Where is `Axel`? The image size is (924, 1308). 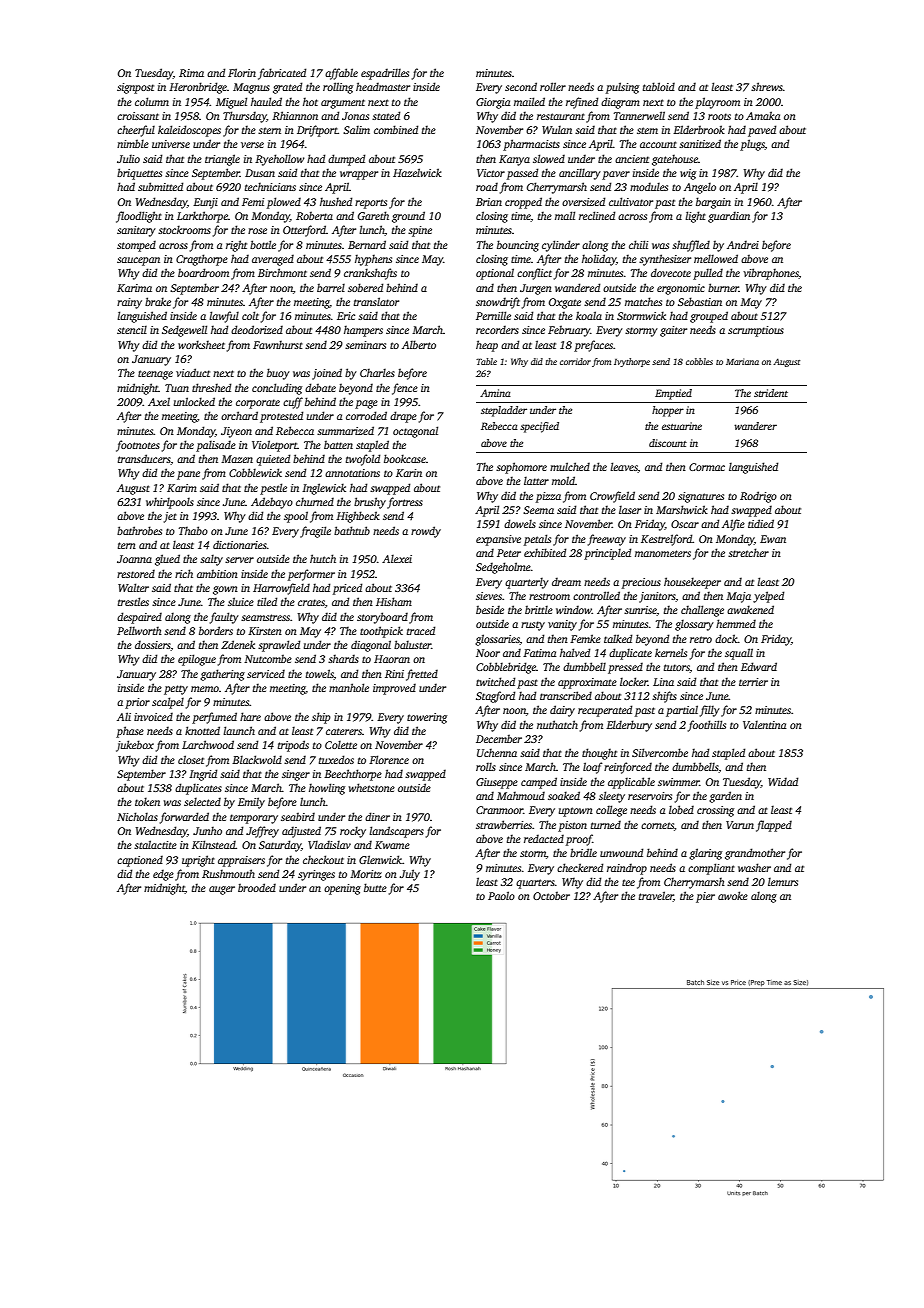
Axel is located at coordinates (159, 401).
